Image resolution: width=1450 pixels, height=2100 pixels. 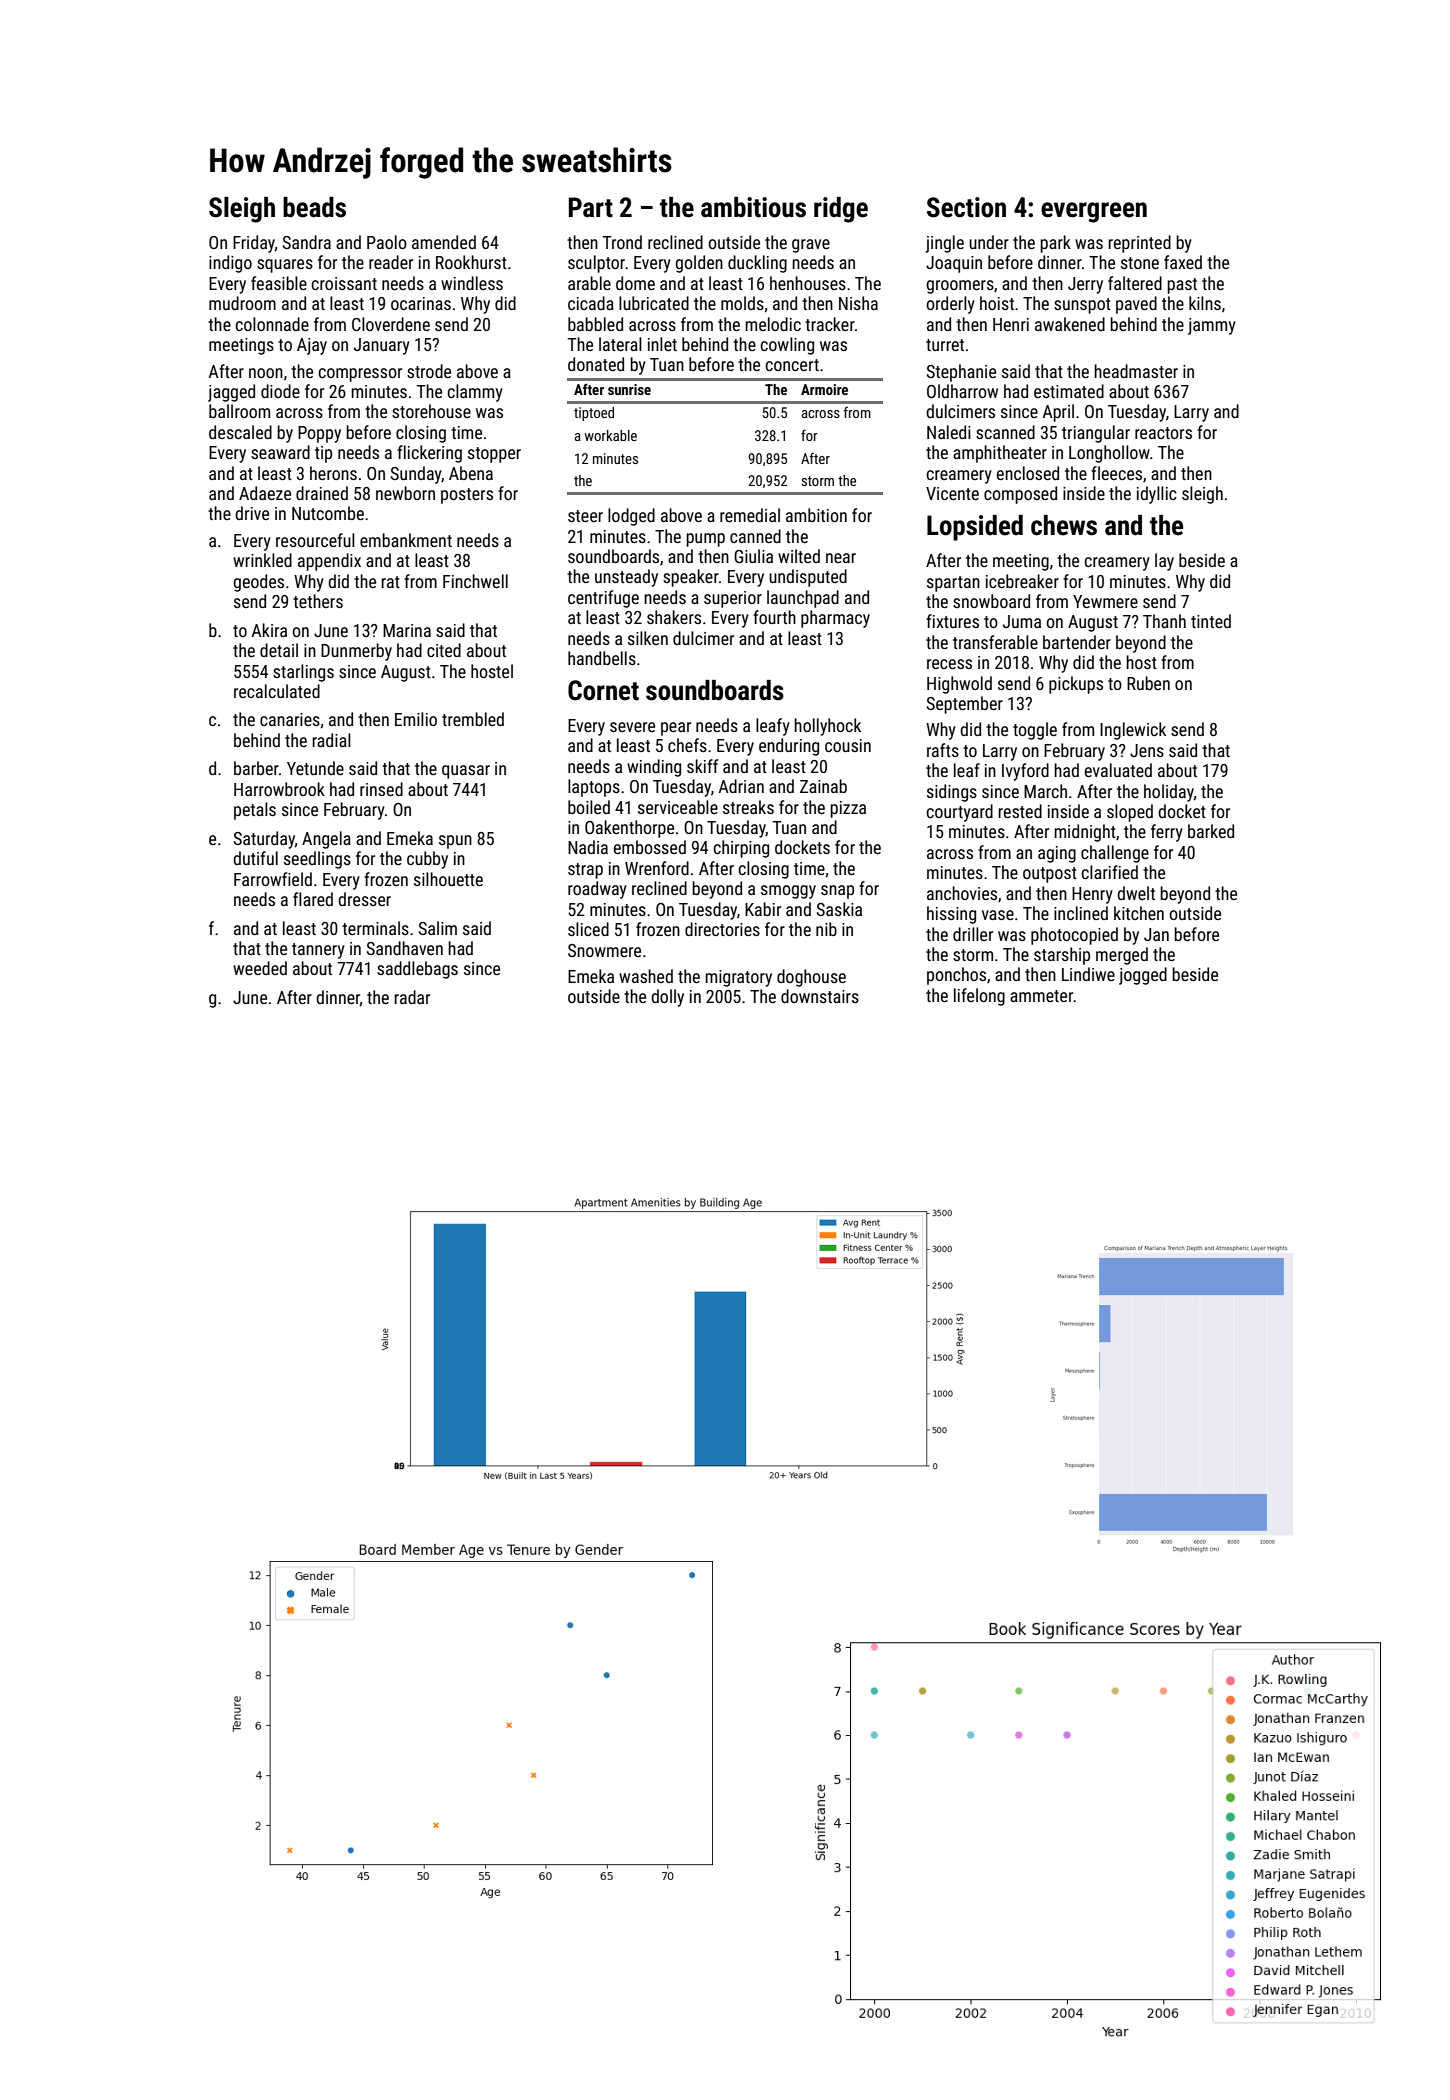 I want to click on unsteady, so click(x=626, y=578).
